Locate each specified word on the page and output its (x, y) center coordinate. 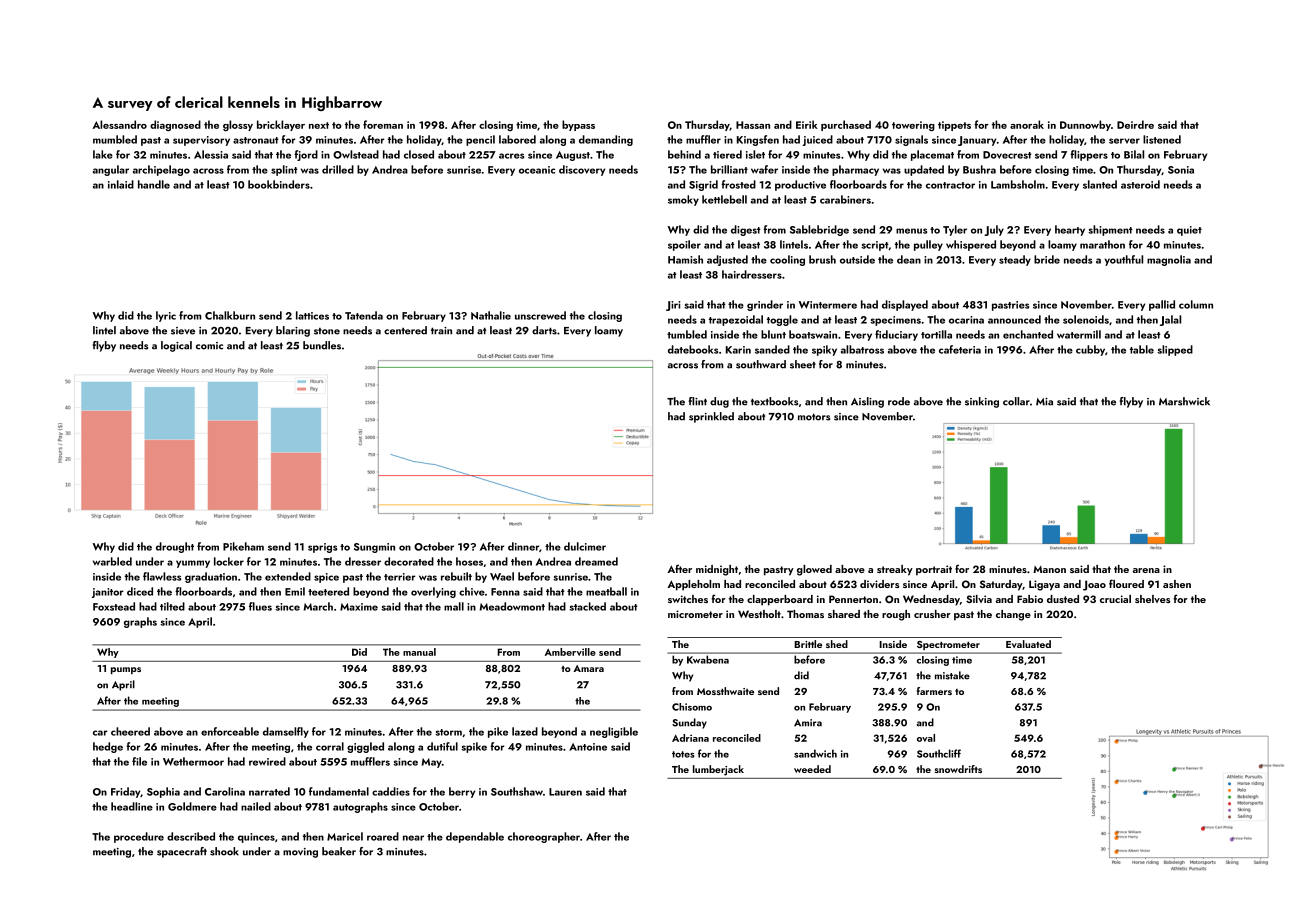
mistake (952, 675)
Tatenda (364, 315)
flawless (162, 576)
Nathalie (491, 315)
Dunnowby (1085, 125)
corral (330, 746)
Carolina (225, 791)
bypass (578, 125)
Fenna (505, 592)
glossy (238, 125)
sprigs (322, 548)
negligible (614, 732)
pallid (1162, 305)
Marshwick (1184, 401)
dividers (879, 584)
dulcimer (585, 546)
